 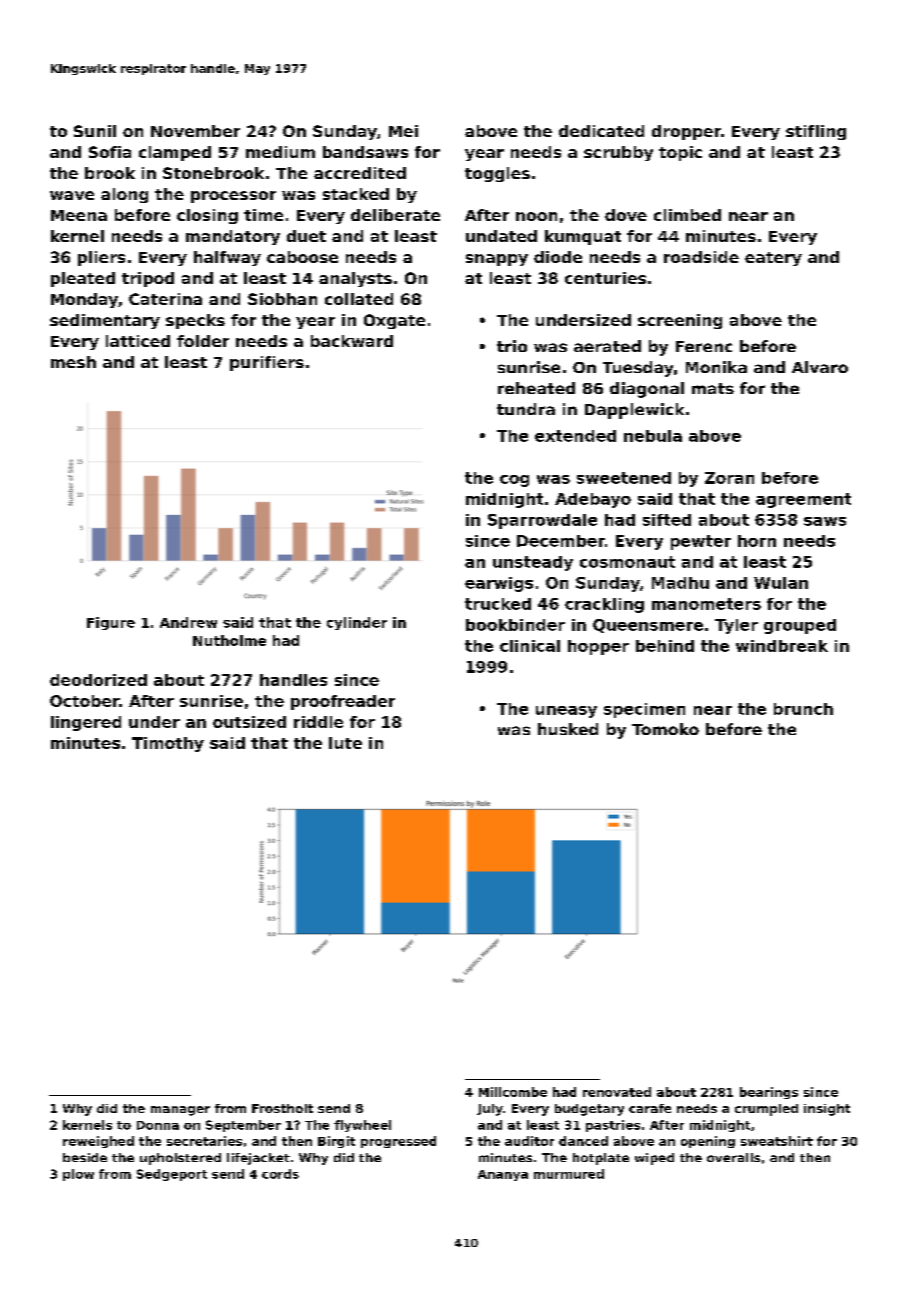 I want to click on snappy, so click(x=497, y=260).
